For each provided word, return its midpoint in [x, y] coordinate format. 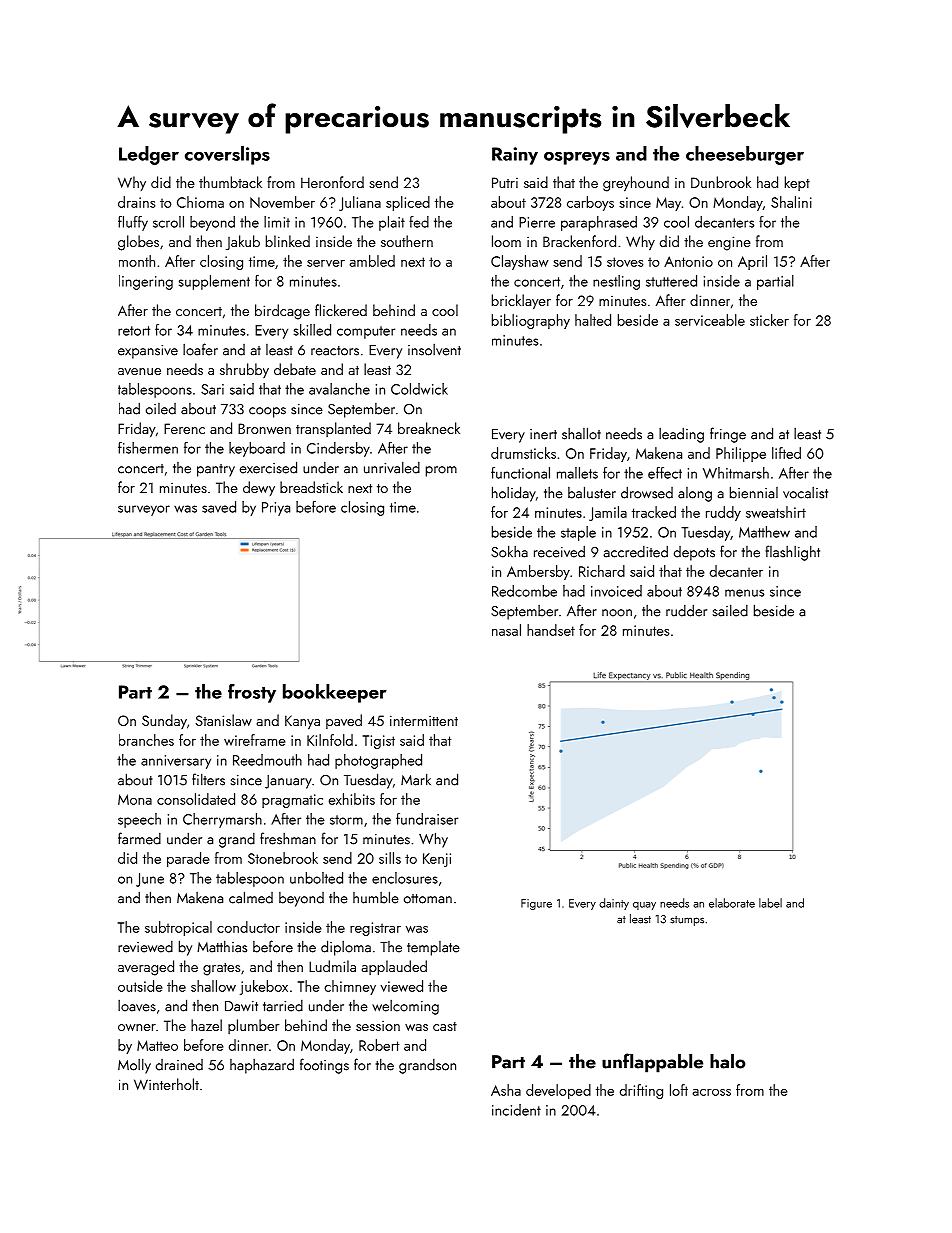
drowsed [647, 492]
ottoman [428, 899]
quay [644, 906]
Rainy [515, 156]
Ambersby [538, 572]
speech [139, 820]
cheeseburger [745, 155]
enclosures [405, 878]
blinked [288, 241]
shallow [213, 986]
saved [219, 507]
